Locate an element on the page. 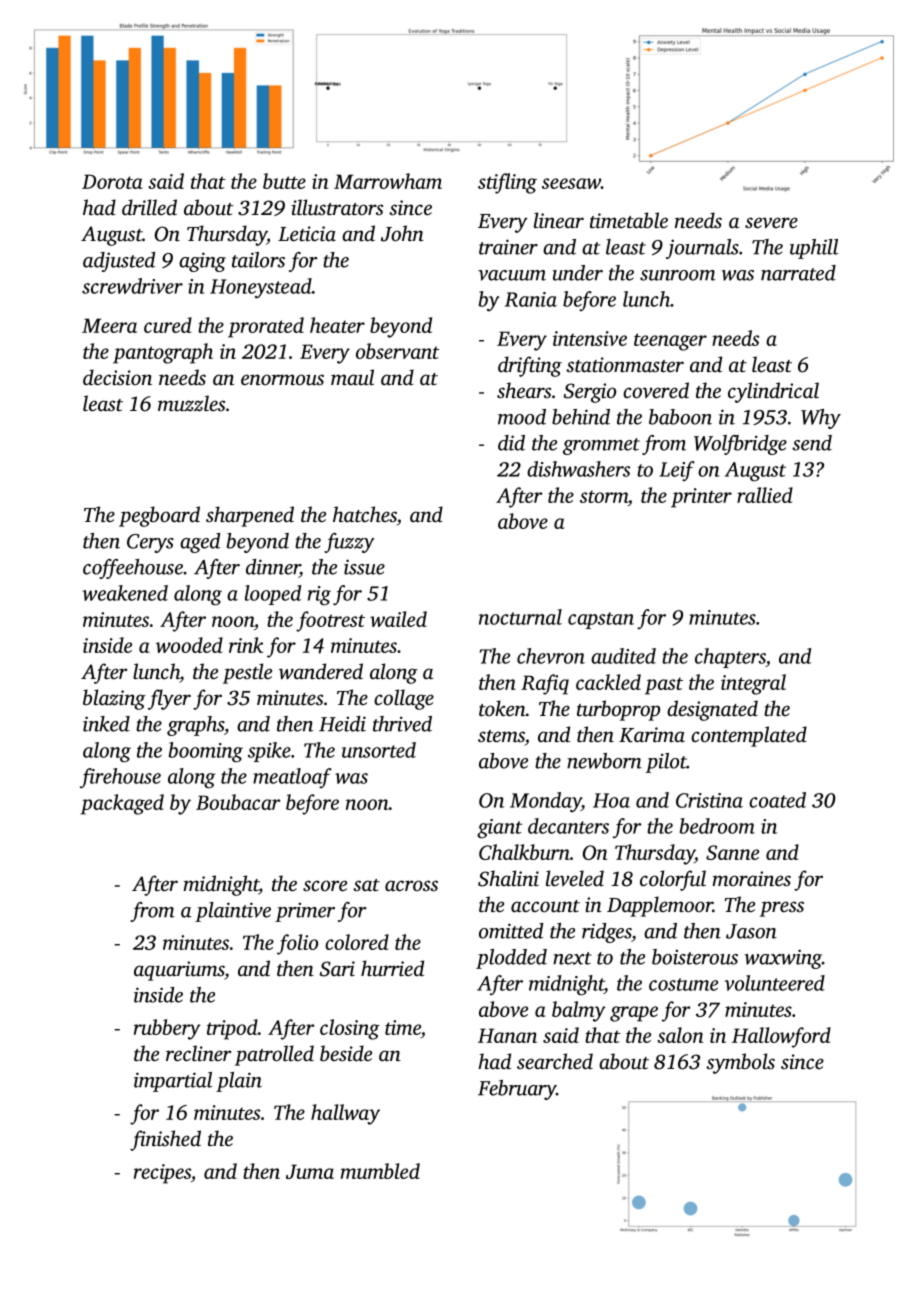  account is located at coordinates (545, 906).
